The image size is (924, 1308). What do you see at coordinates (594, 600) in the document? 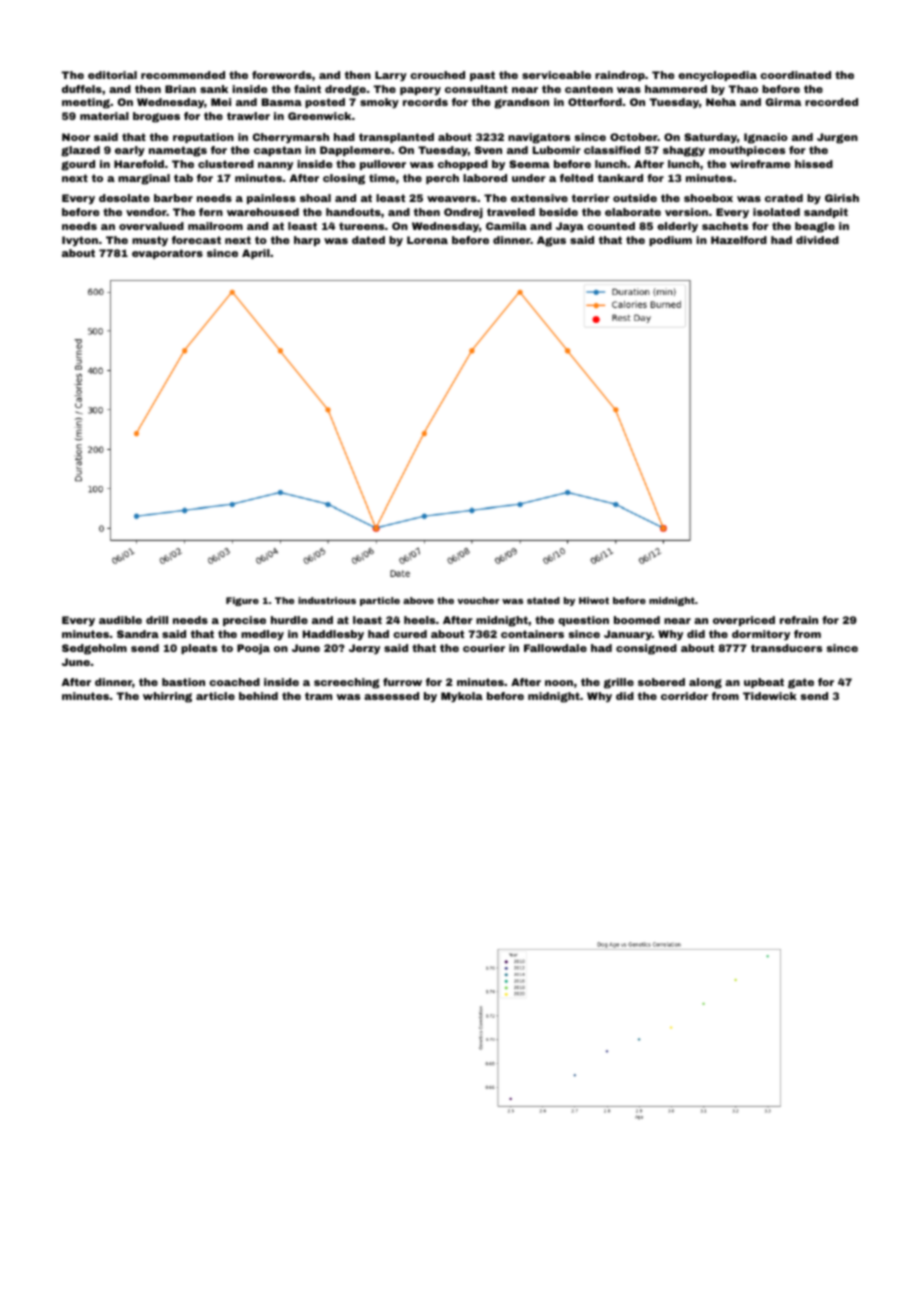
I see `Hiwot` at bounding box center [594, 600].
